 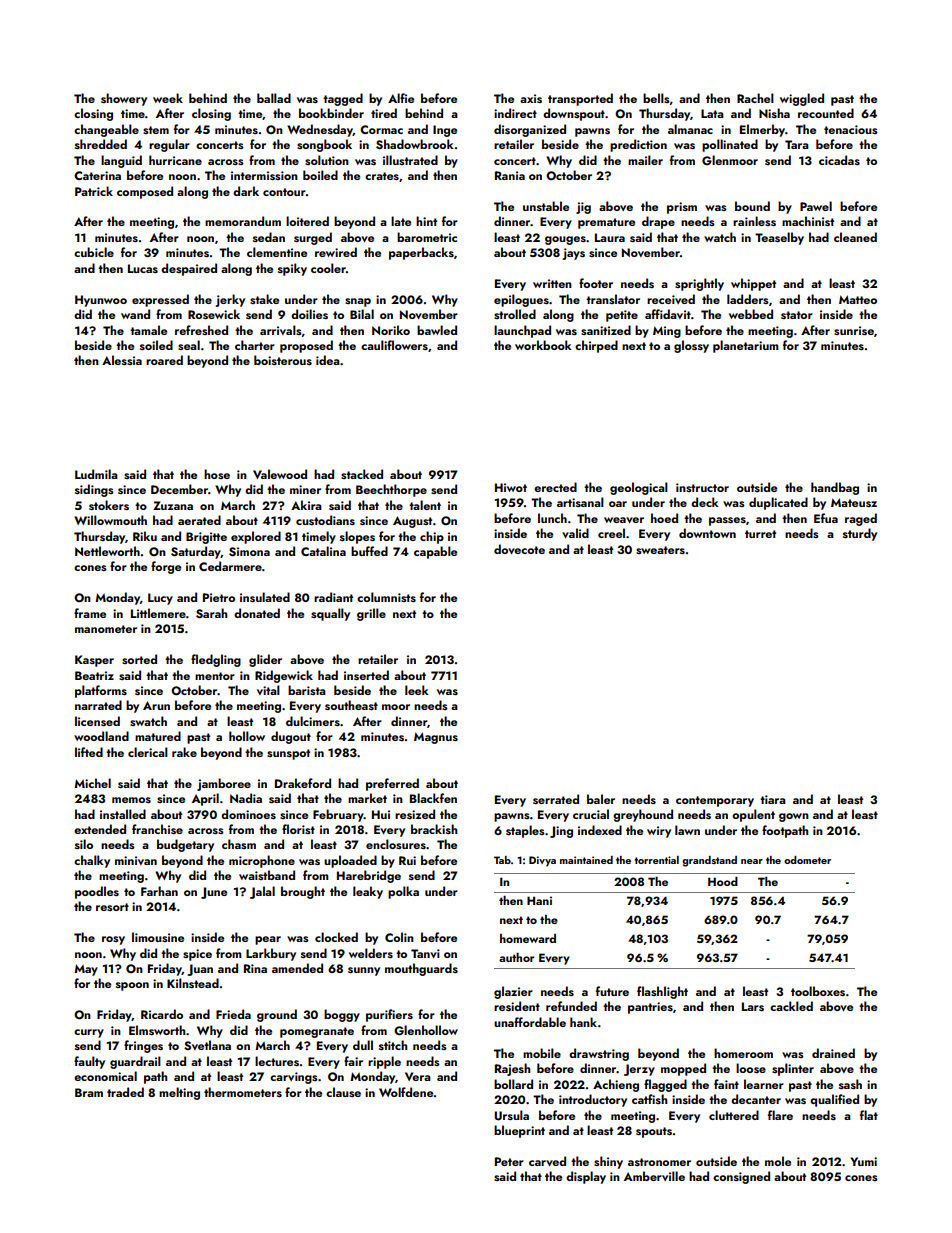 What do you see at coordinates (802, 99) in the document?
I see `wiggled` at bounding box center [802, 99].
